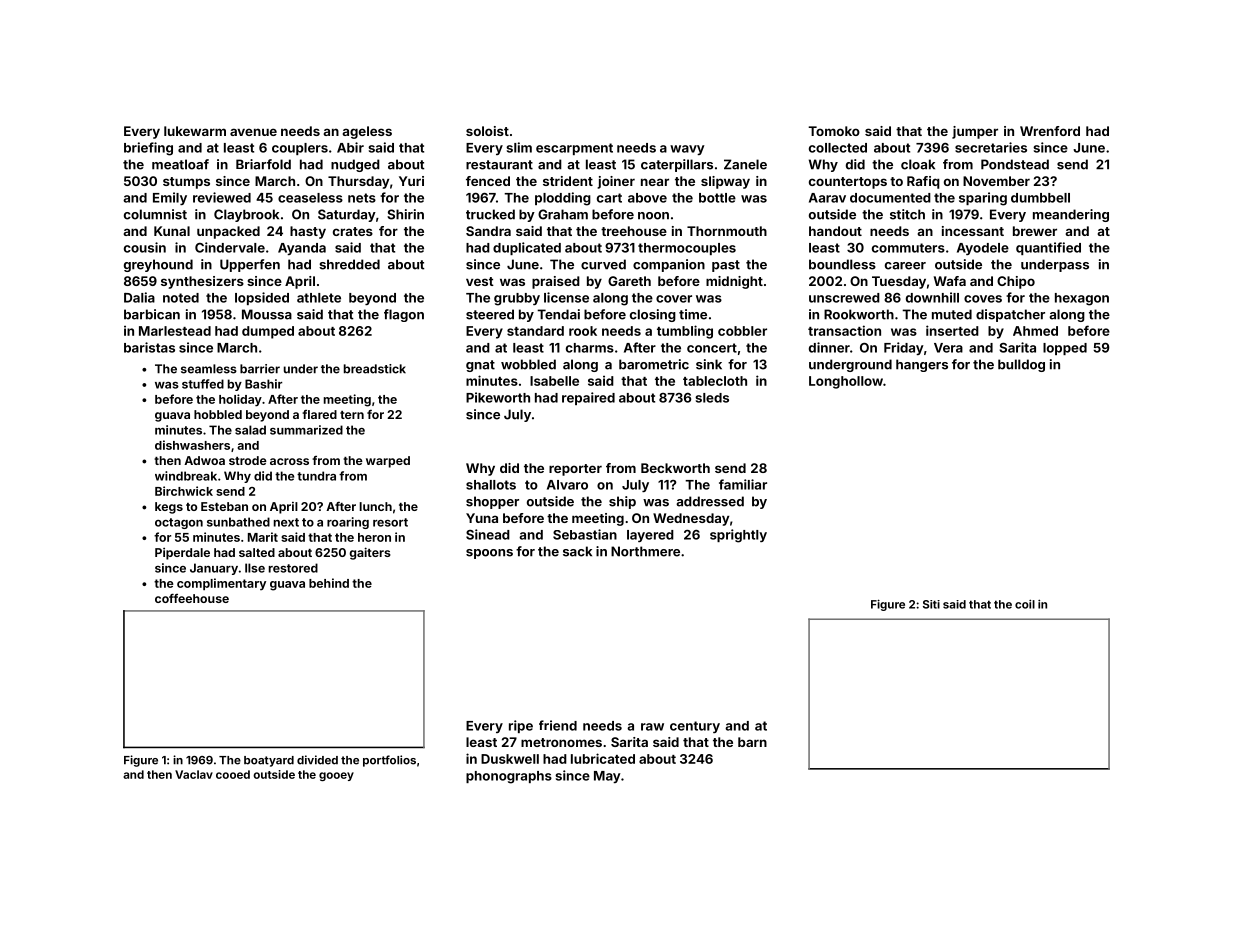  Describe the element at coordinates (149, 347) in the screenshot. I see `baristas` at that location.
